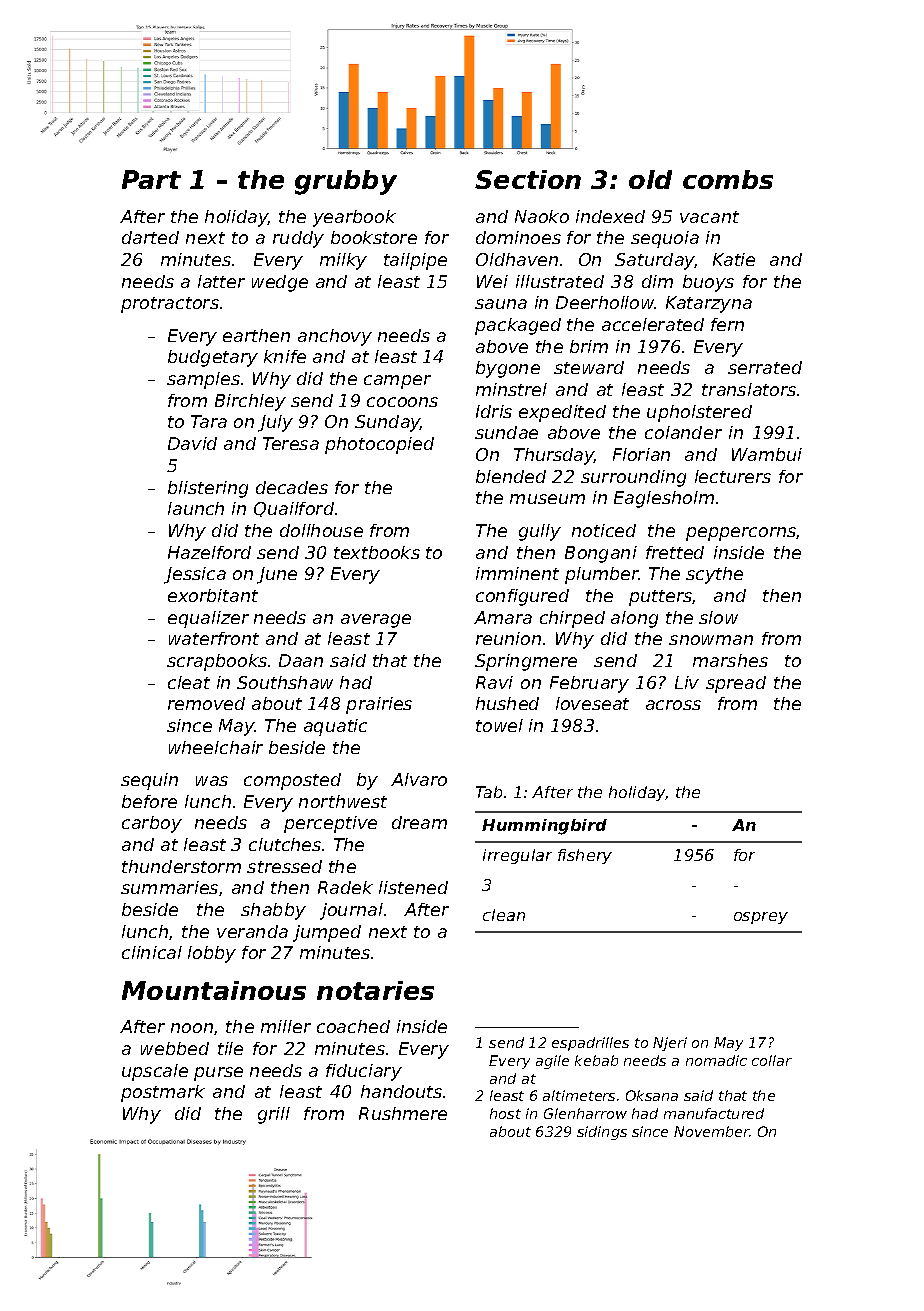  Describe the element at coordinates (634, 619) in the screenshot. I see `along` at that location.
